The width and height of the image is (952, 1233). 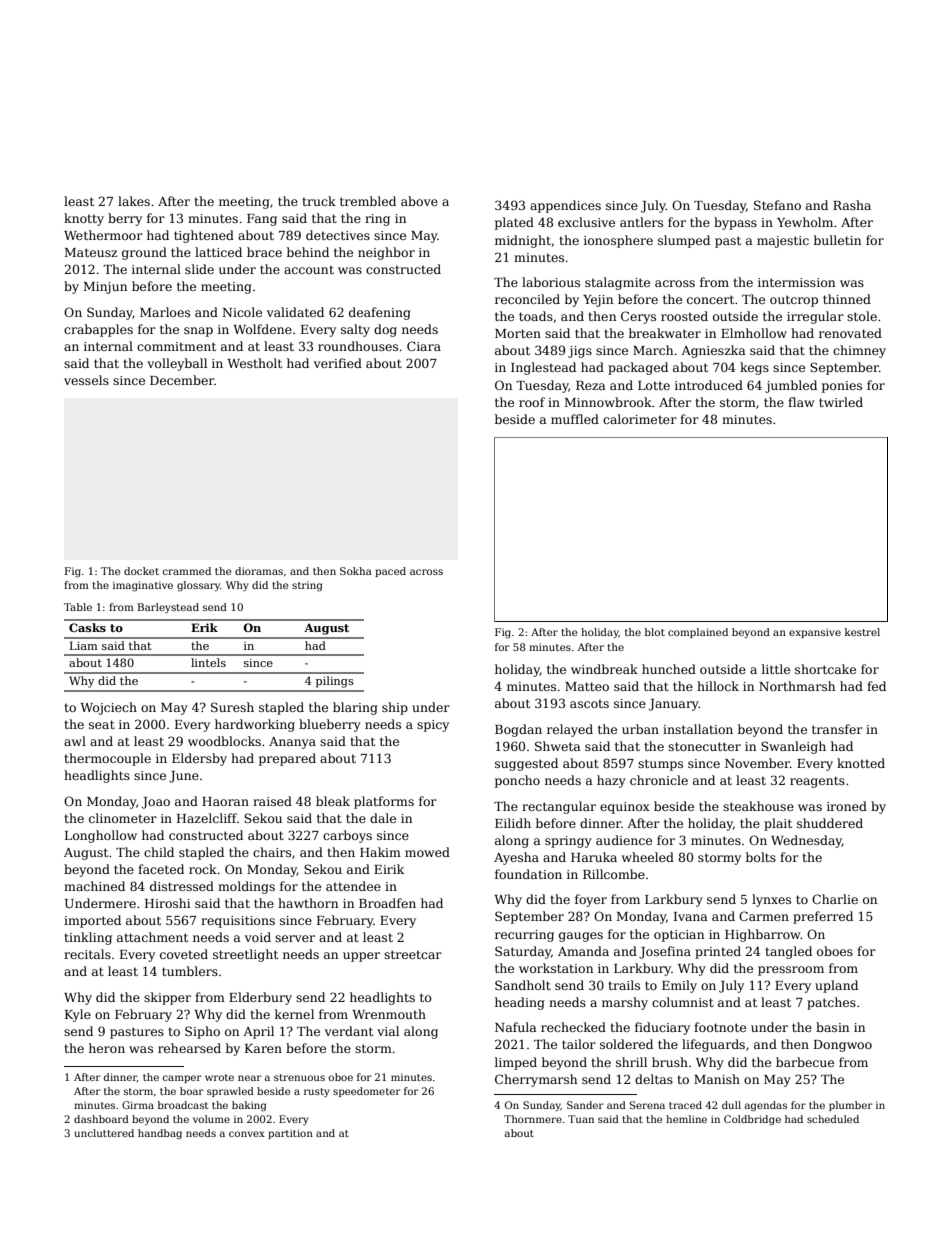 What do you see at coordinates (841, 402) in the image?
I see `twirled` at bounding box center [841, 402].
